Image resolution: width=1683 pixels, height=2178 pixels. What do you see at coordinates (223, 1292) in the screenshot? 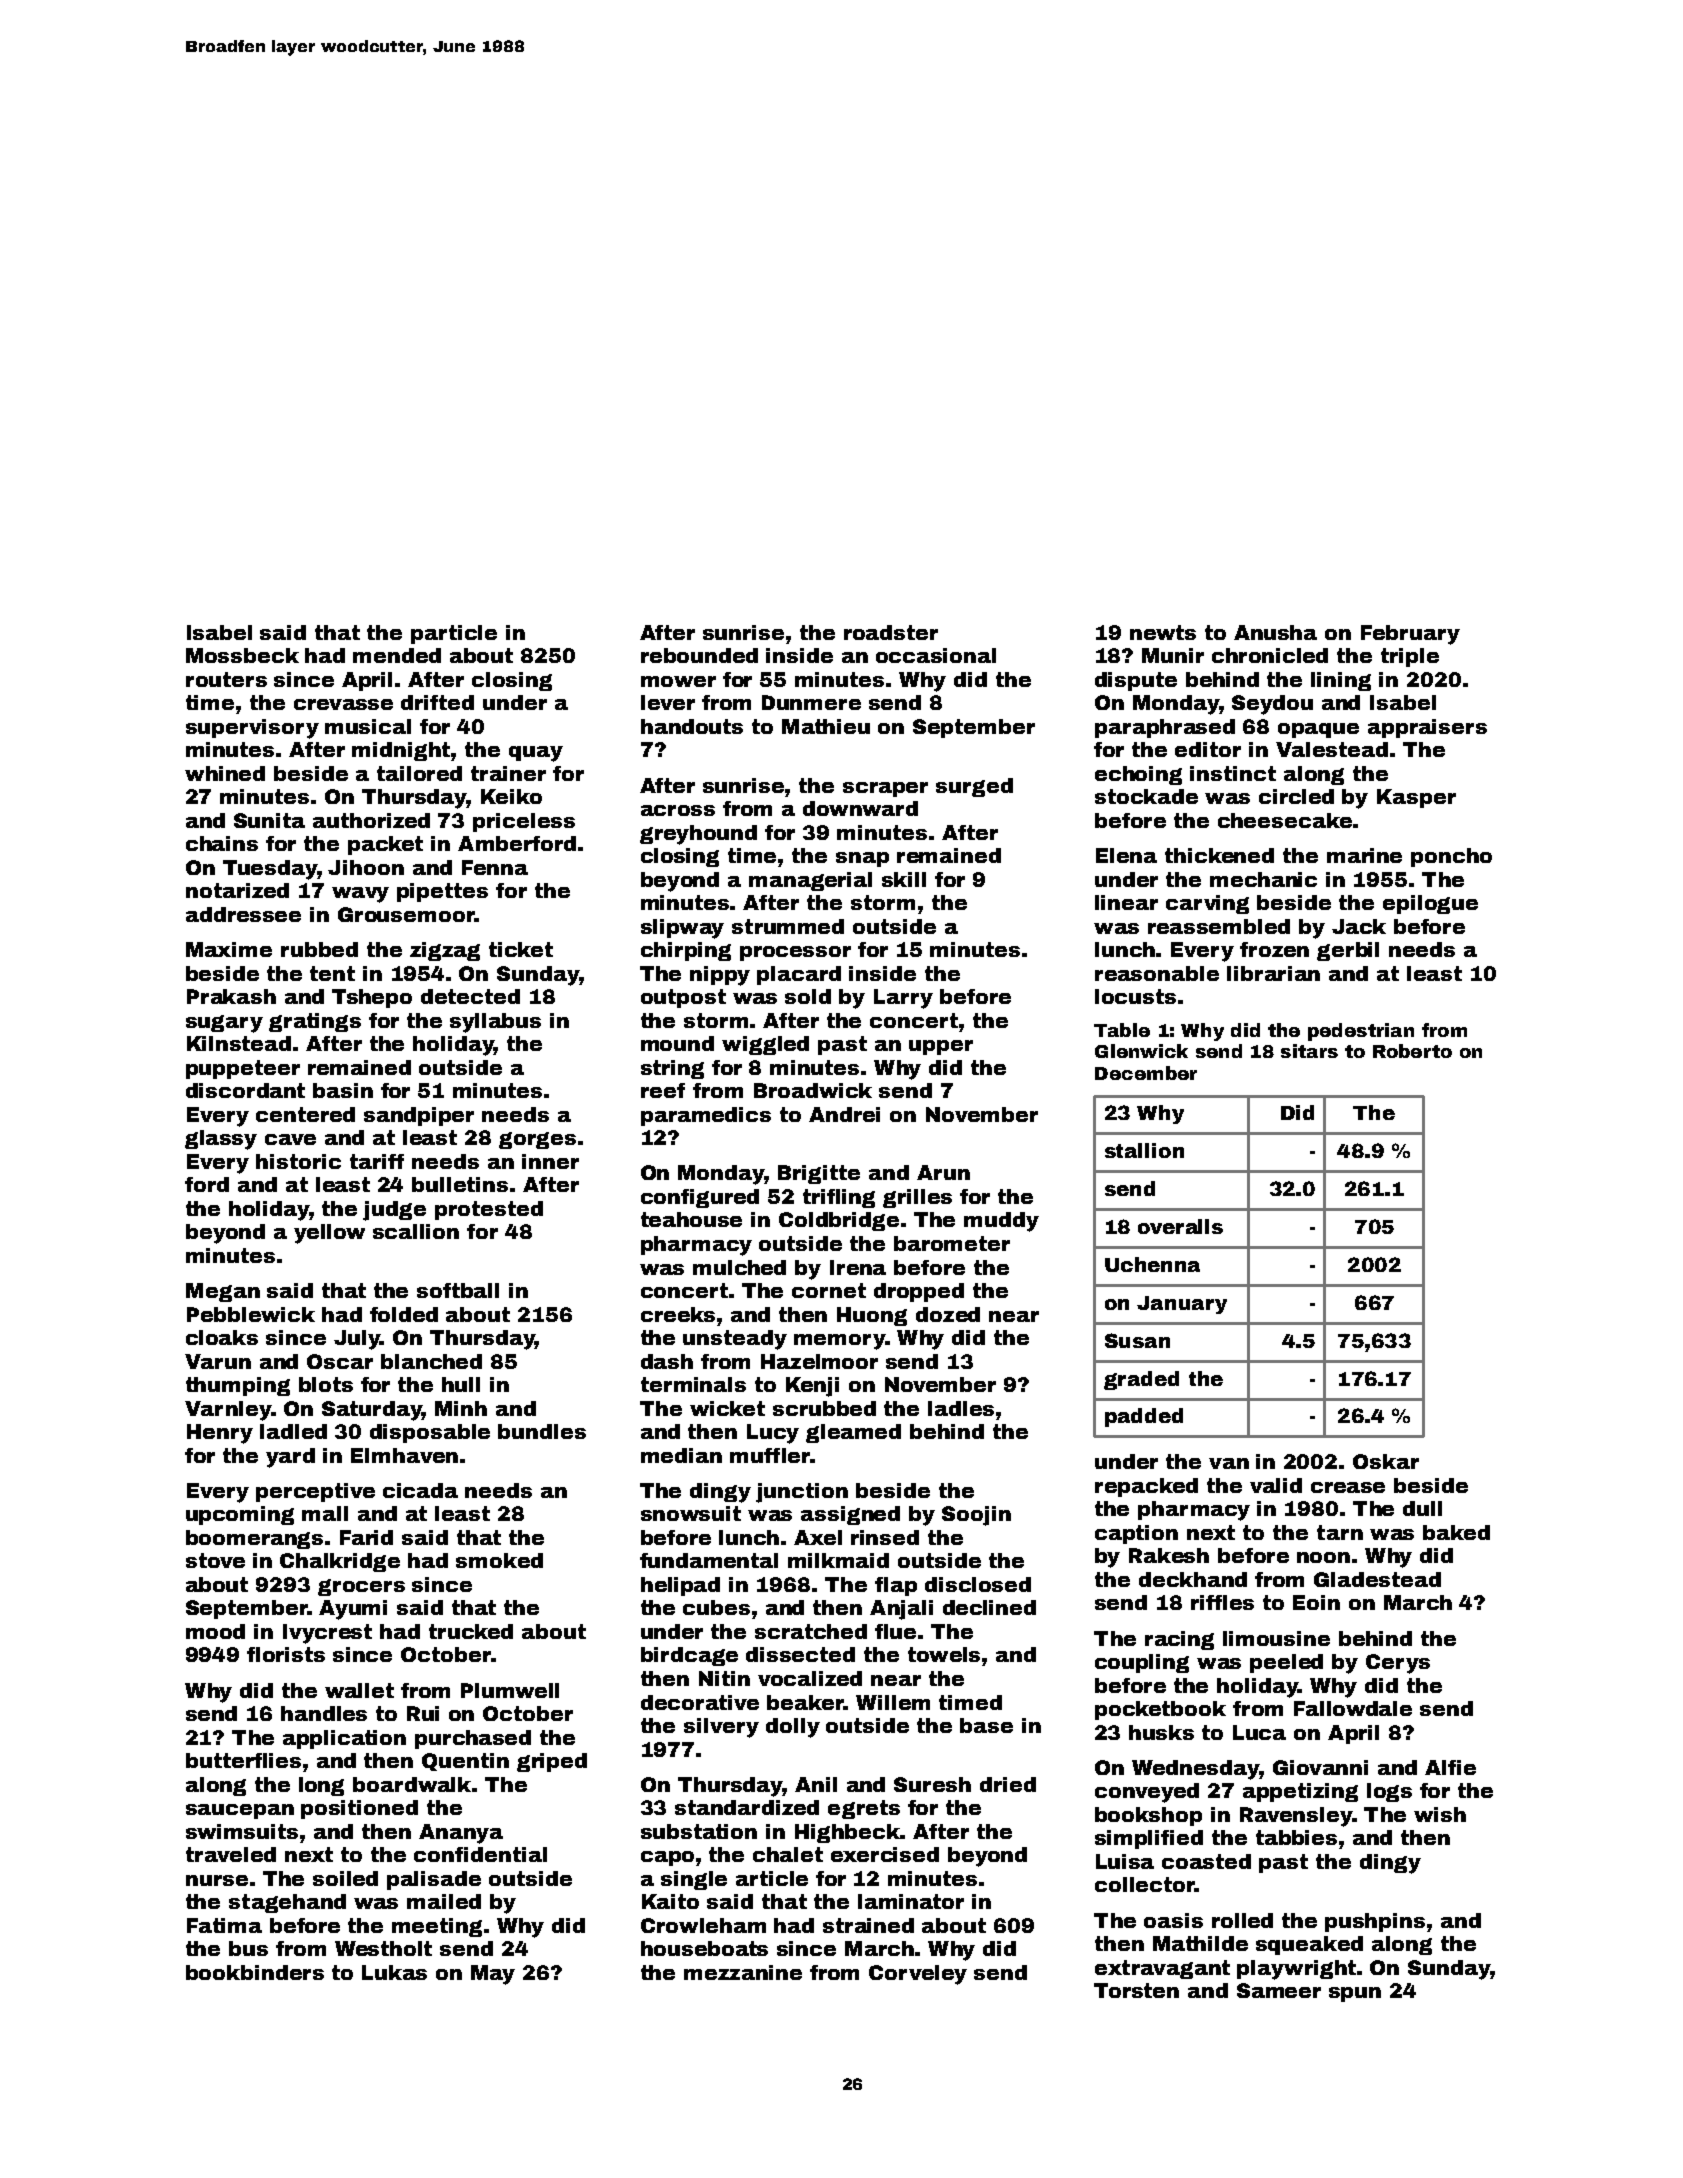
I see `Megan` at bounding box center [223, 1292].
